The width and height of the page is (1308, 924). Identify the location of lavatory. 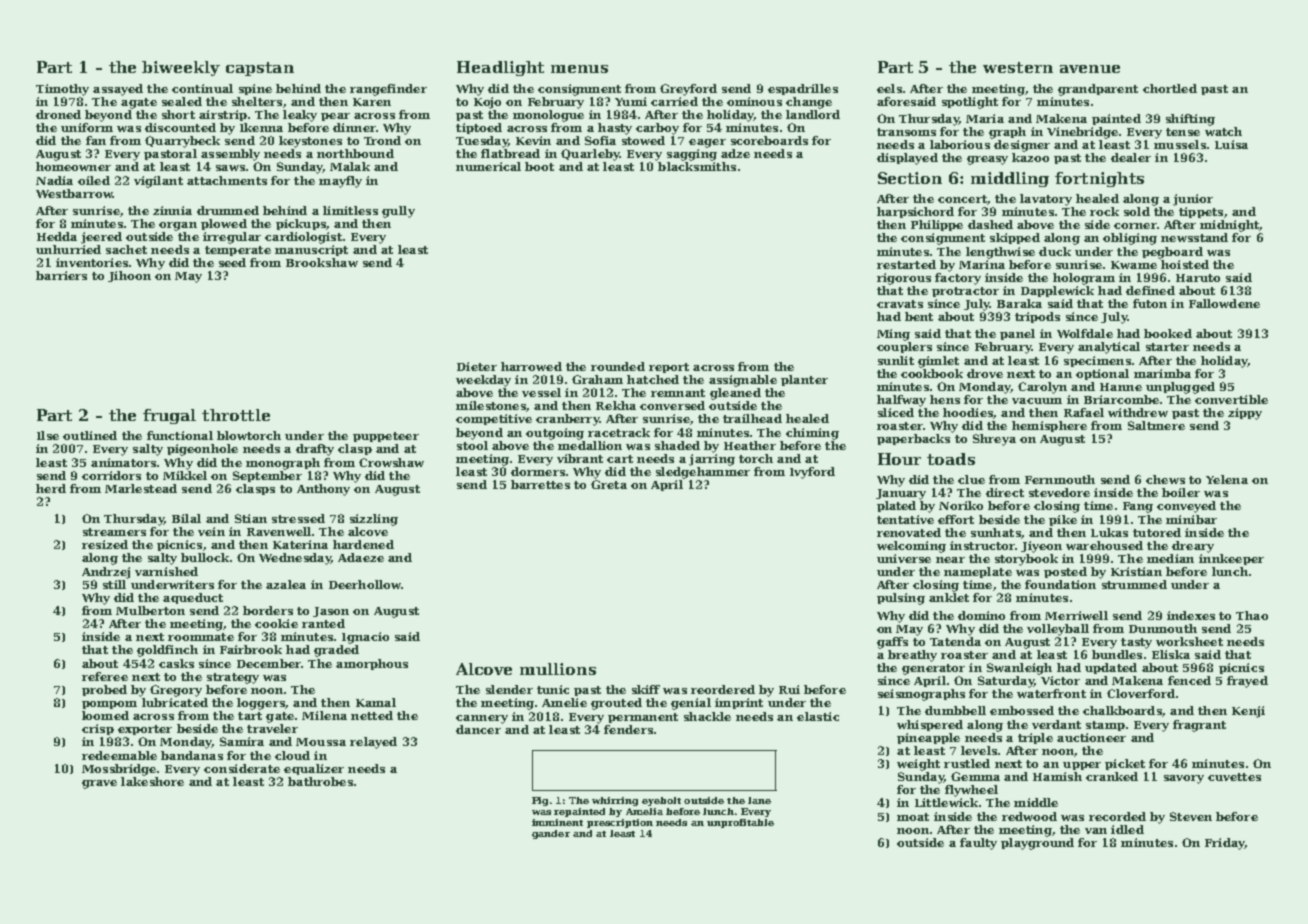
(1046, 200).
